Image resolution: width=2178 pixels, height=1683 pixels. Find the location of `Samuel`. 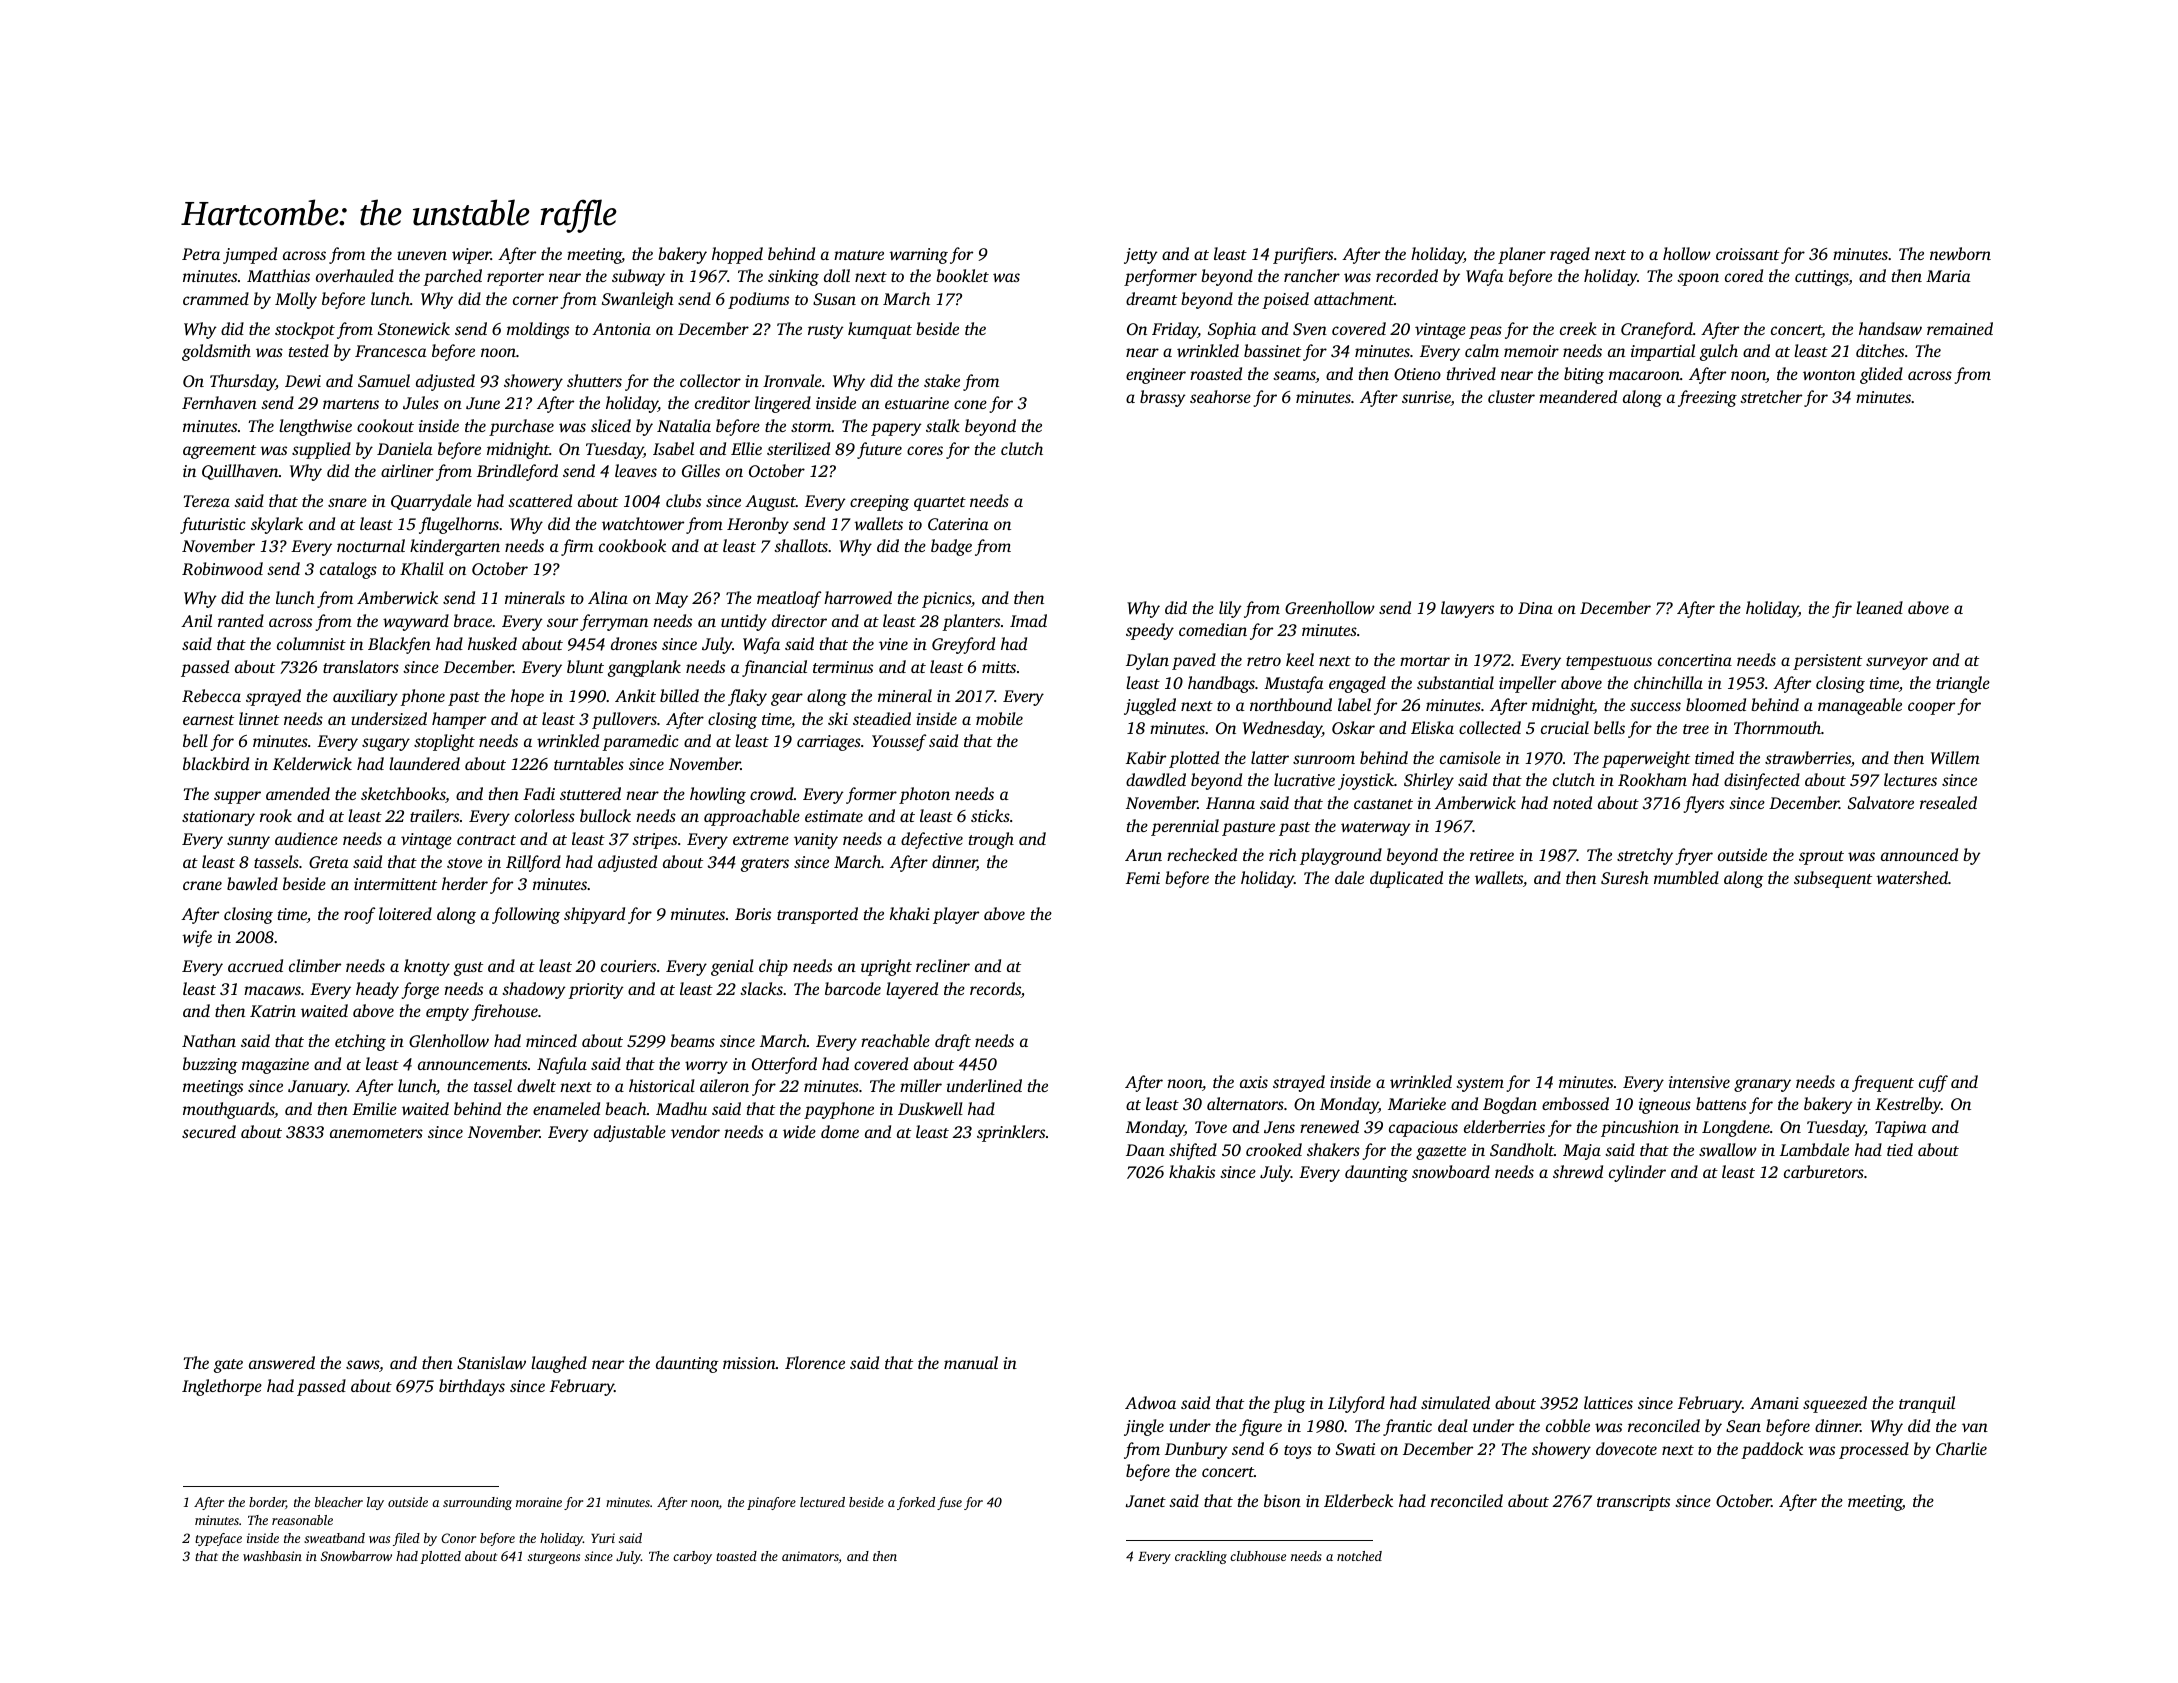

Samuel is located at coordinates (384, 381).
